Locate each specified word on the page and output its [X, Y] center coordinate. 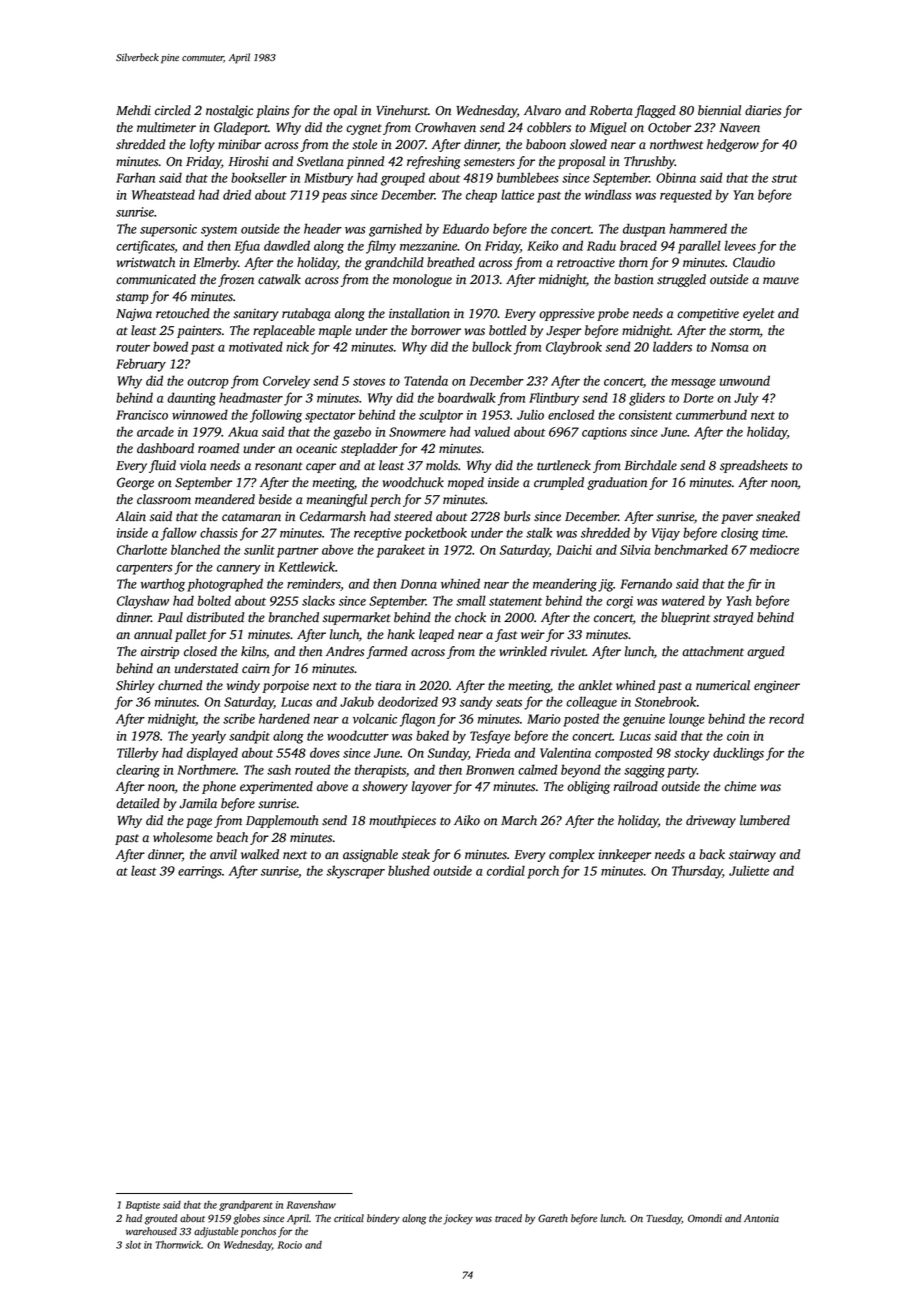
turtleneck [564, 465]
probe [613, 314]
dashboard [165, 448]
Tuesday [664, 1219]
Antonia [761, 1218]
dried [237, 194]
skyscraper [355, 872]
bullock [492, 346]
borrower [436, 330]
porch [543, 872]
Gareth [553, 1218]
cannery [239, 570]
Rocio [290, 1245]
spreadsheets [754, 466]
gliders [647, 399]
